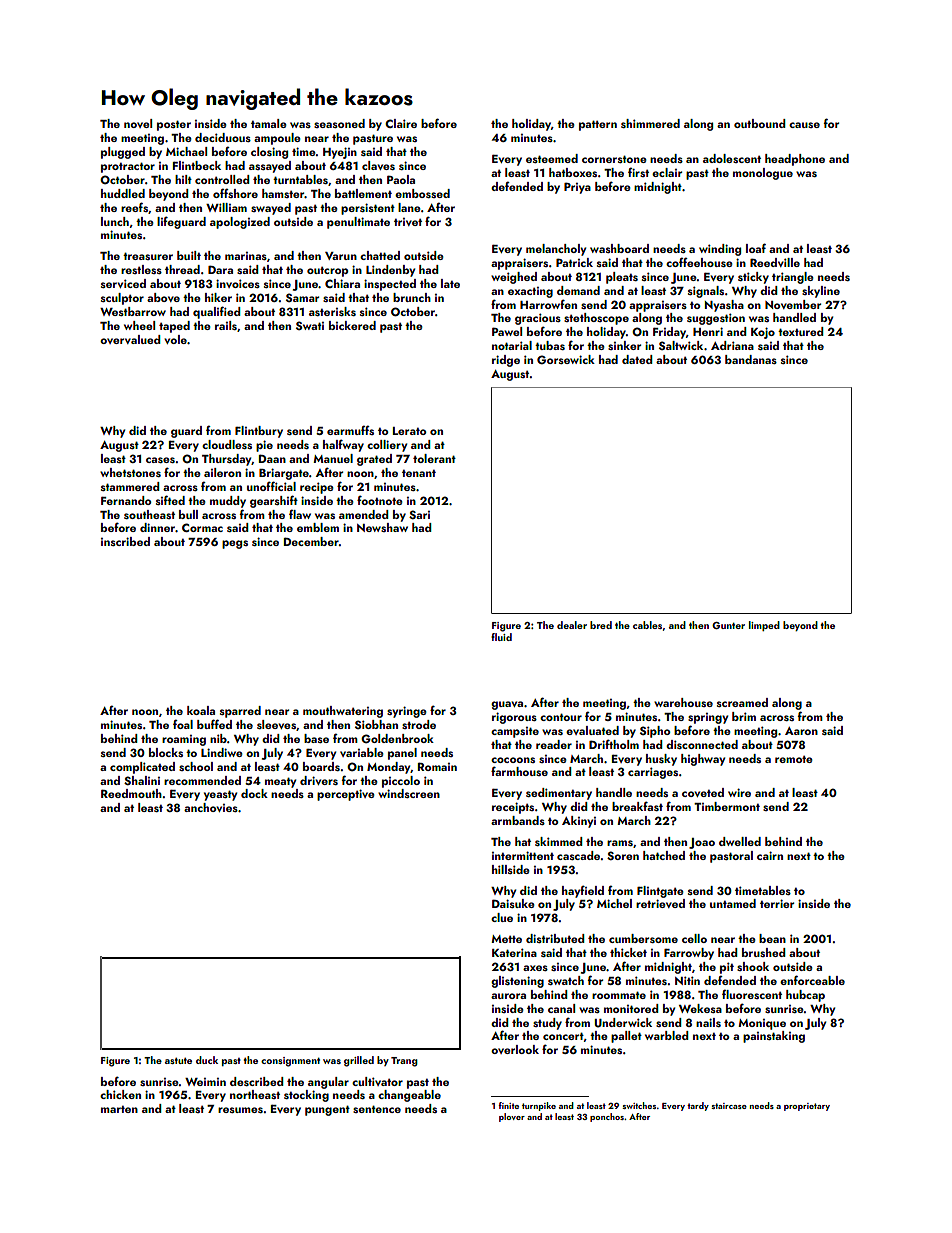 This screenshot has height=1233, width=952. Describe the element at coordinates (207, 1060) in the screenshot. I see `duck` at that location.
